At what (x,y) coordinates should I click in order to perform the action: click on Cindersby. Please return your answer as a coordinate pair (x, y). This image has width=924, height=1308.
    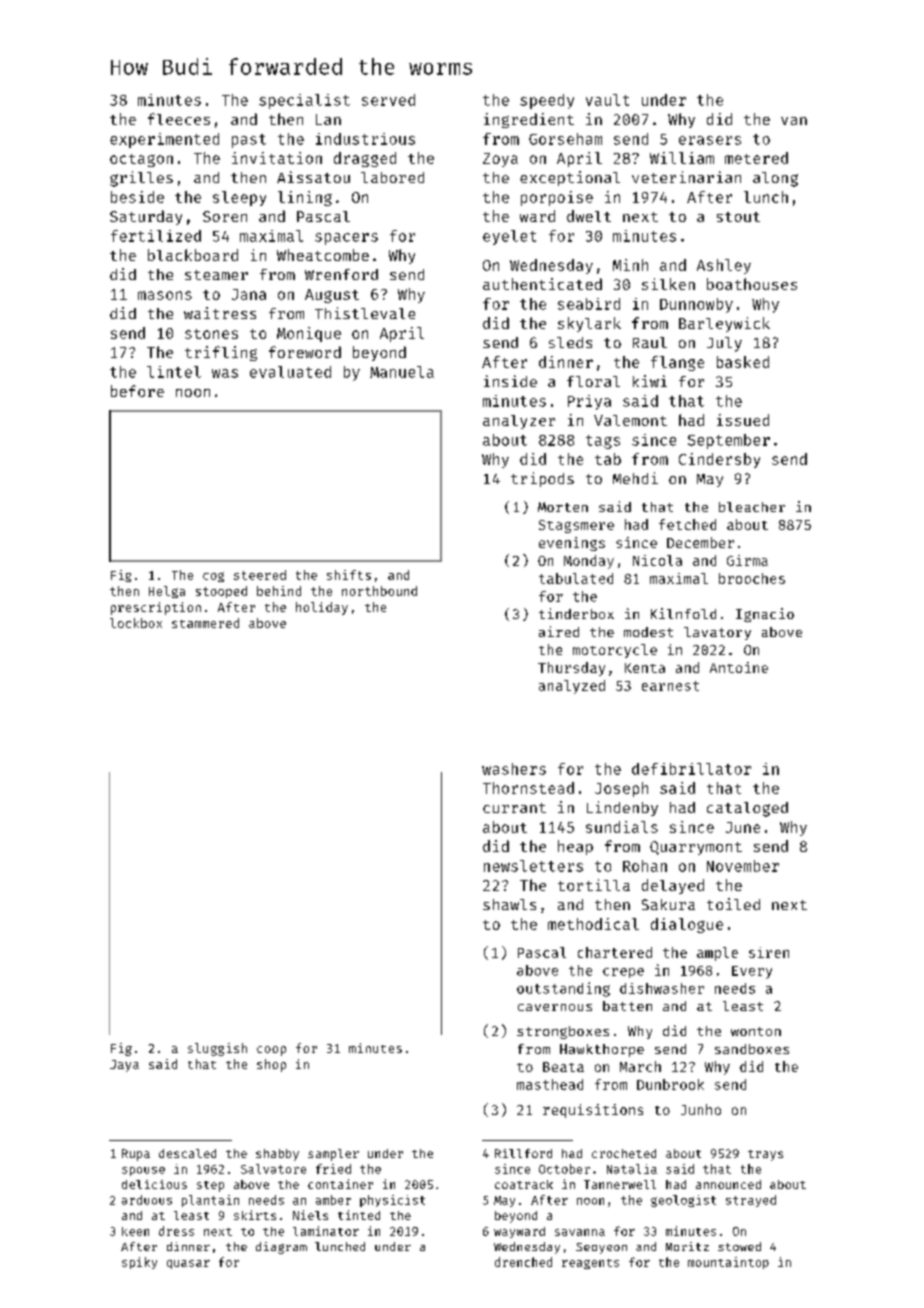
    Looking at the image, I should click on (719, 460).
